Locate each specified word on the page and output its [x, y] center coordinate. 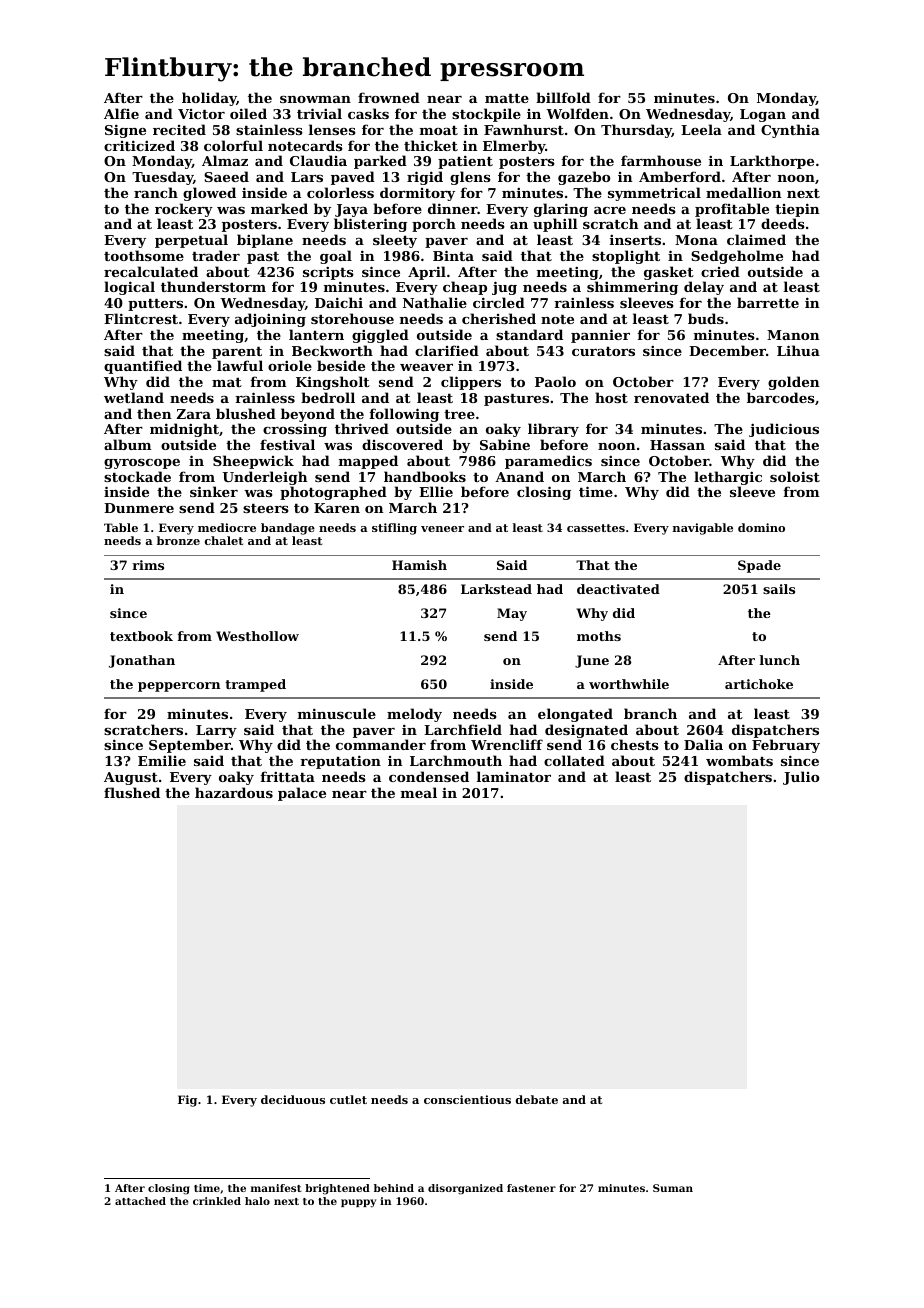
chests [635, 744]
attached [140, 1201]
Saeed [226, 176]
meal [419, 792]
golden [793, 383]
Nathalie [435, 302]
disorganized [465, 1189]
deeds [783, 223]
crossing [295, 430]
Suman [673, 1188]
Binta [453, 255]
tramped [255, 685]
